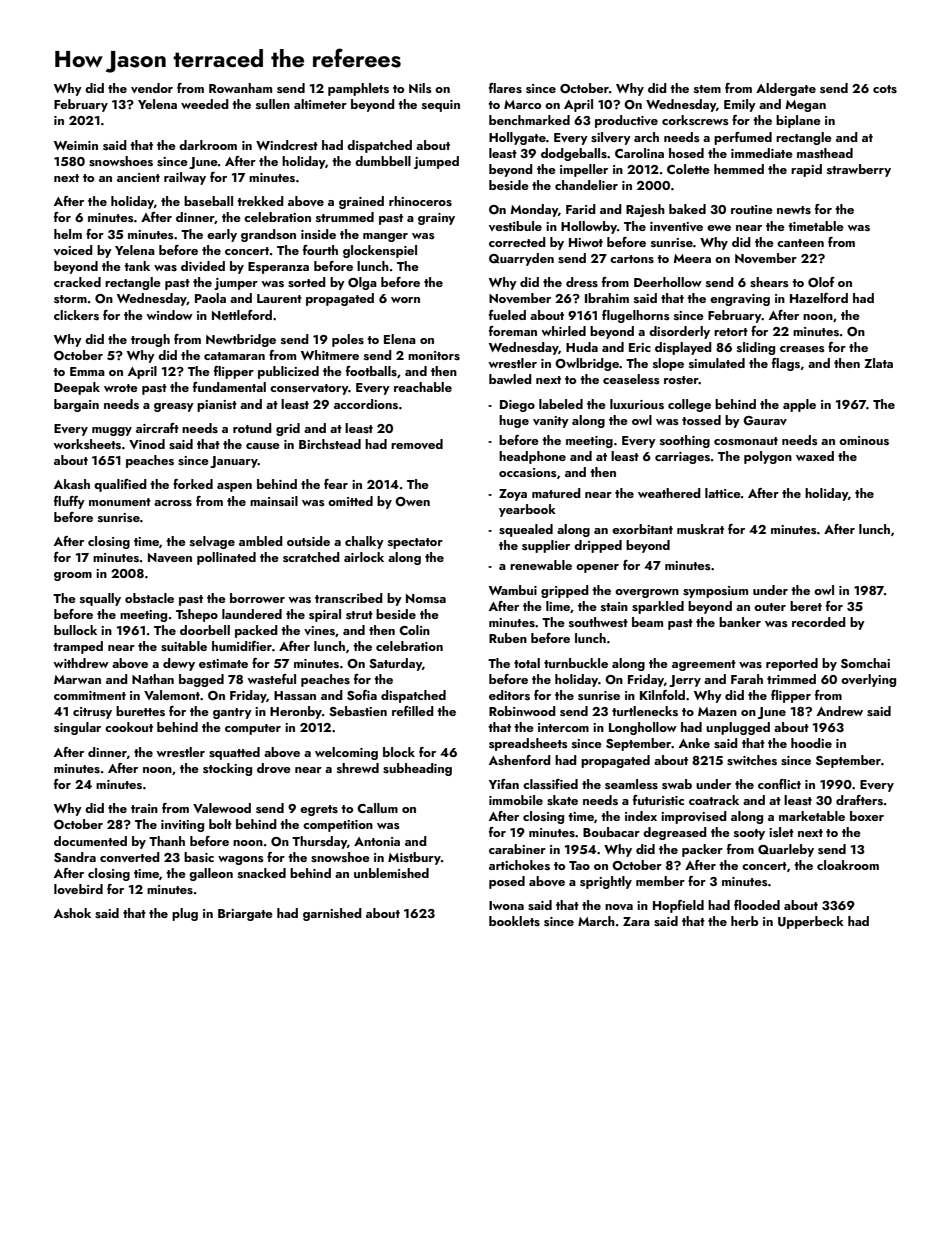 Image resolution: width=952 pixels, height=1233 pixels. Describe the element at coordinates (878, 363) in the document. I see `Zlata` at that location.
